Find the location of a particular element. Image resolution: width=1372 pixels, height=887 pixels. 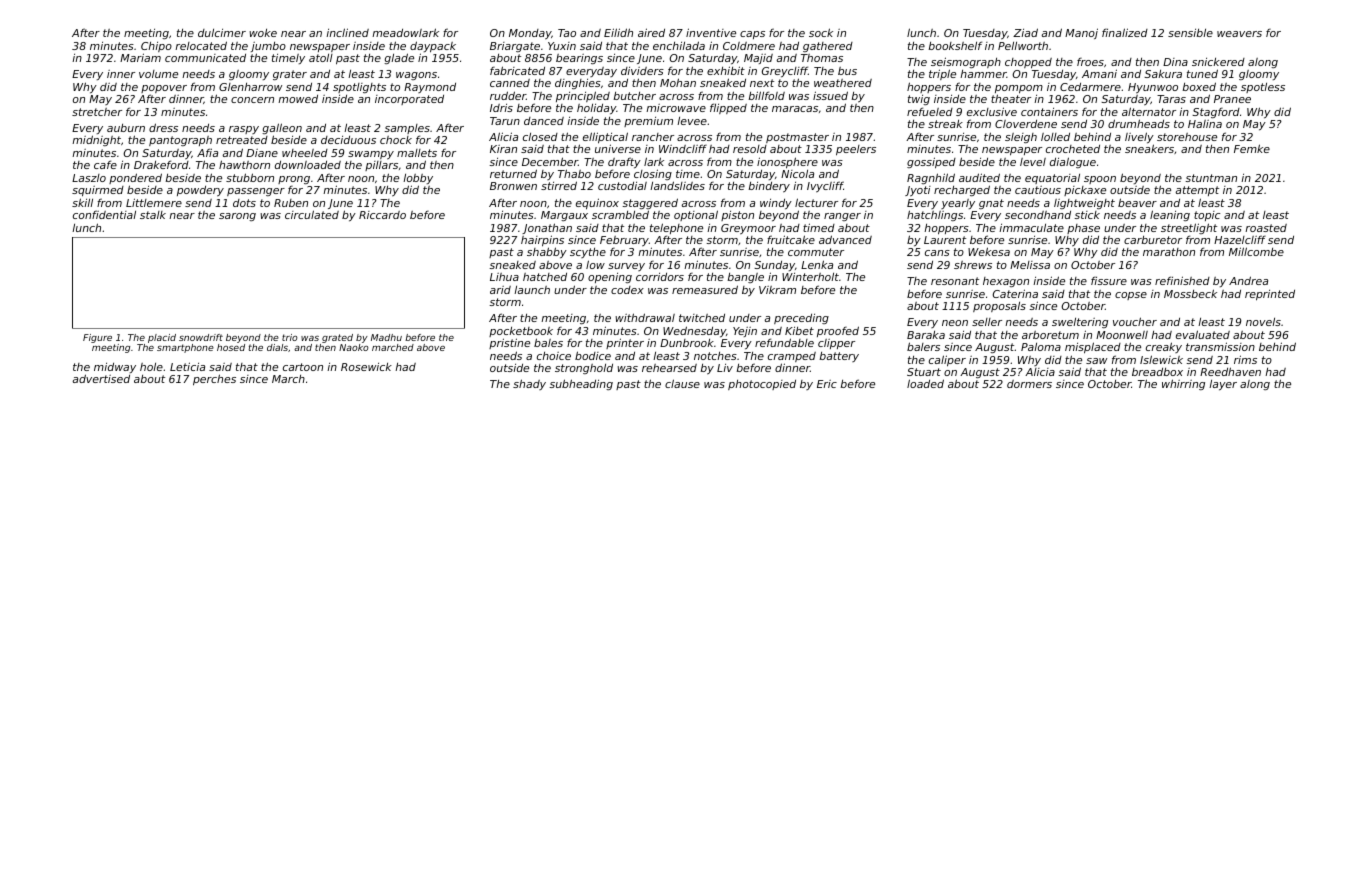

Ziad is located at coordinates (1025, 32).
